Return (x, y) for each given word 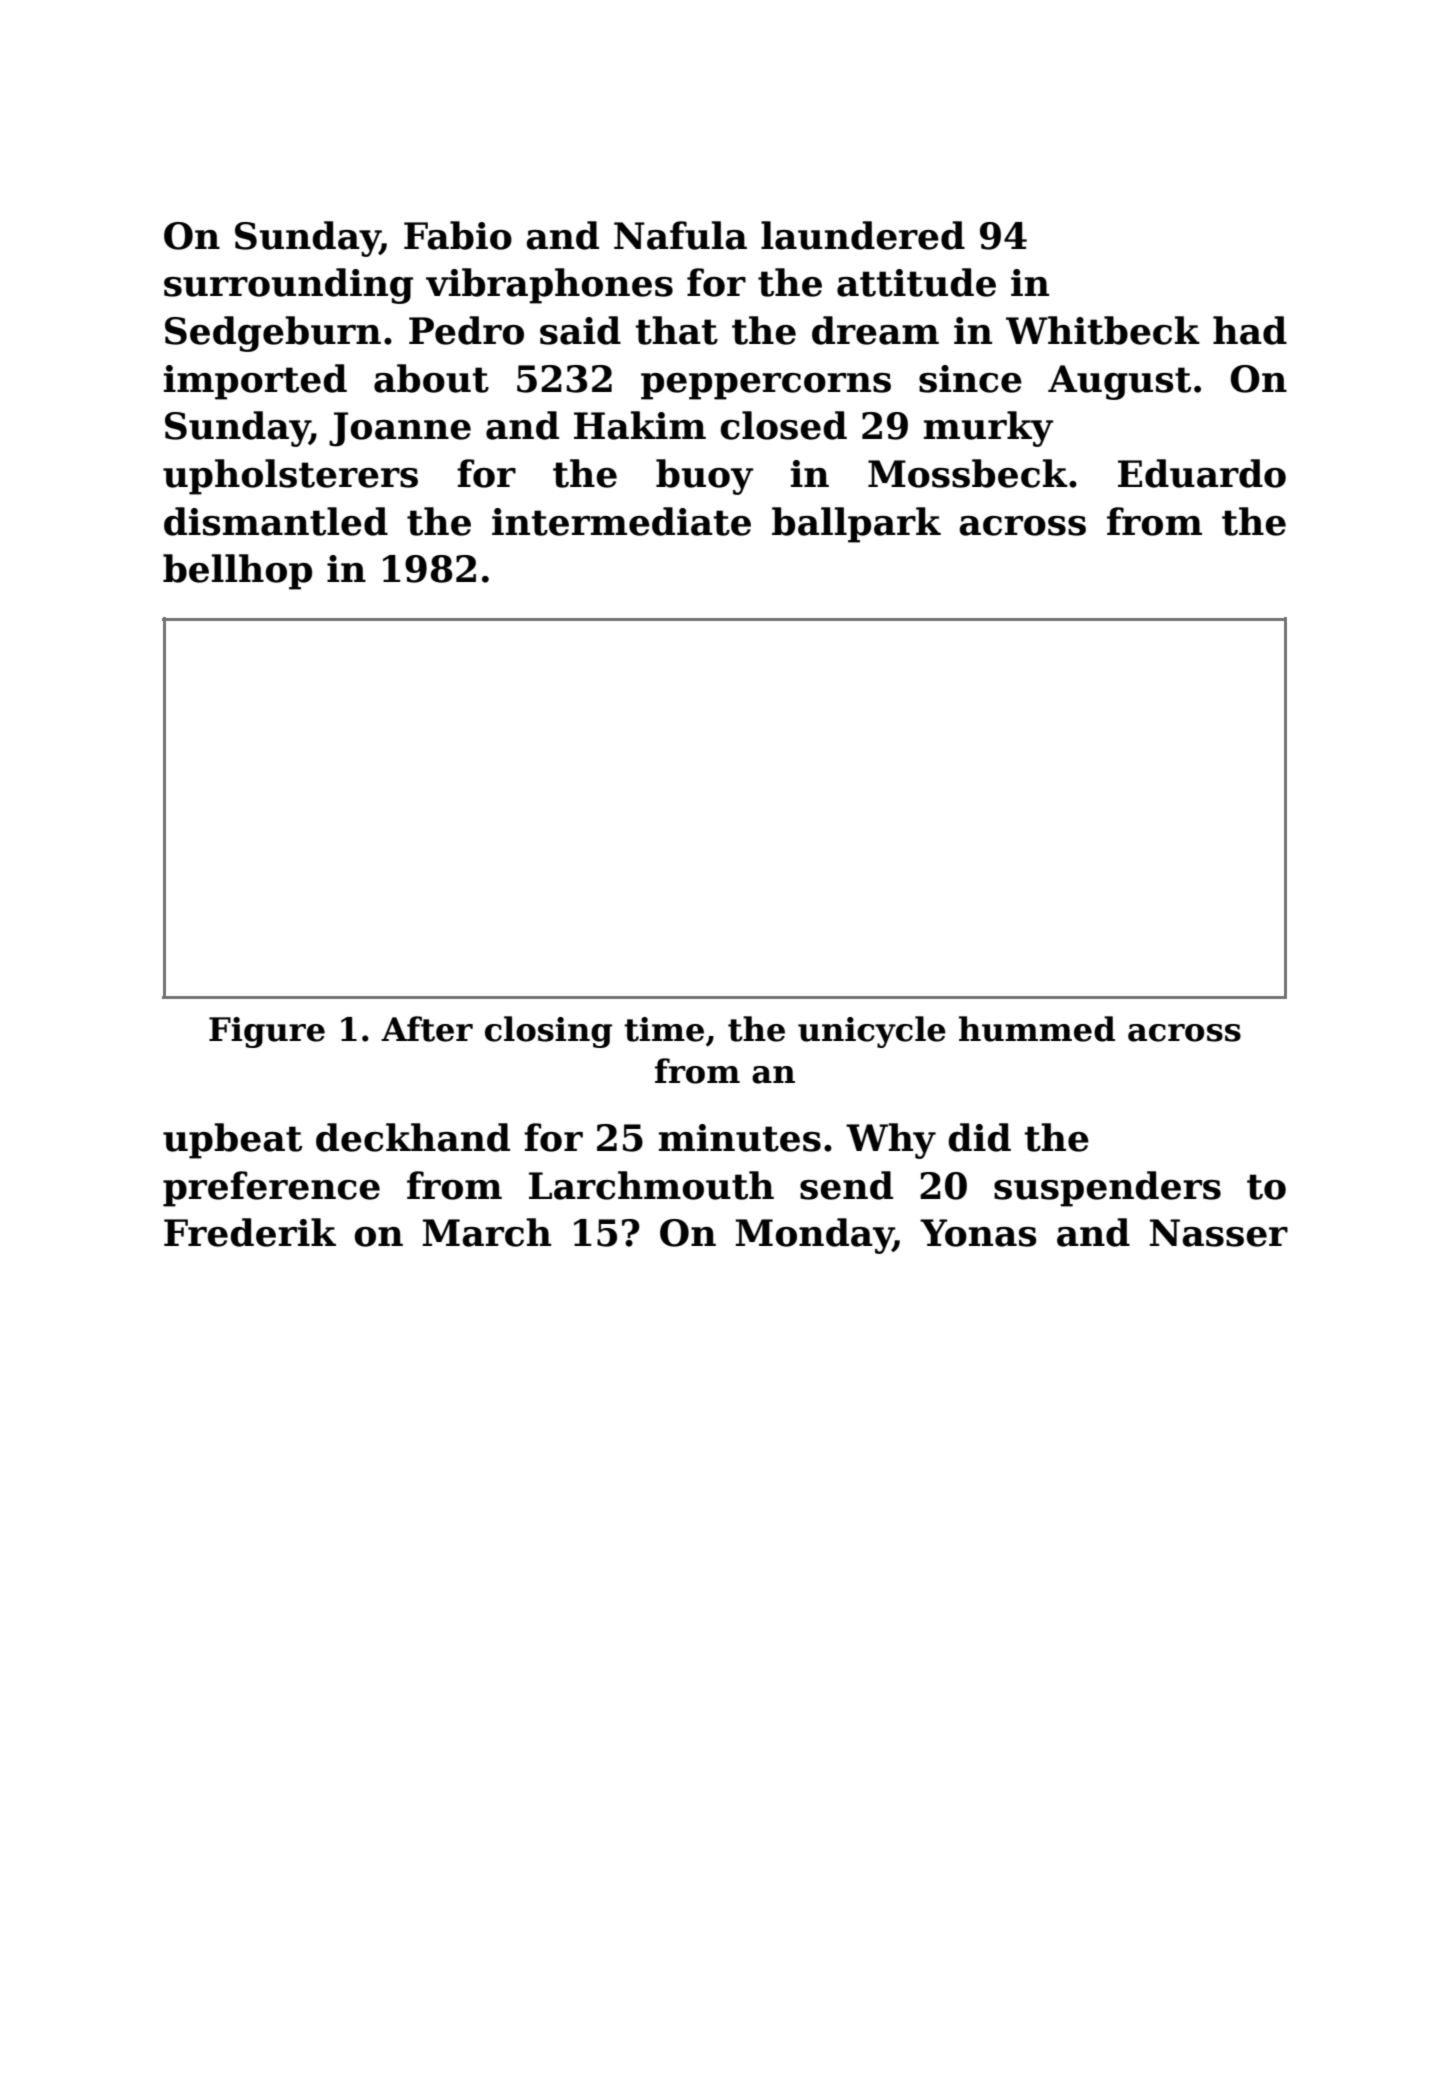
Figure (267, 1032)
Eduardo (1202, 473)
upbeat (232, 1141)
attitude (916, 282)
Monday (814, 1236)
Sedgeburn (273, 334)
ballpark (856, 525)
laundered (863, 235)
